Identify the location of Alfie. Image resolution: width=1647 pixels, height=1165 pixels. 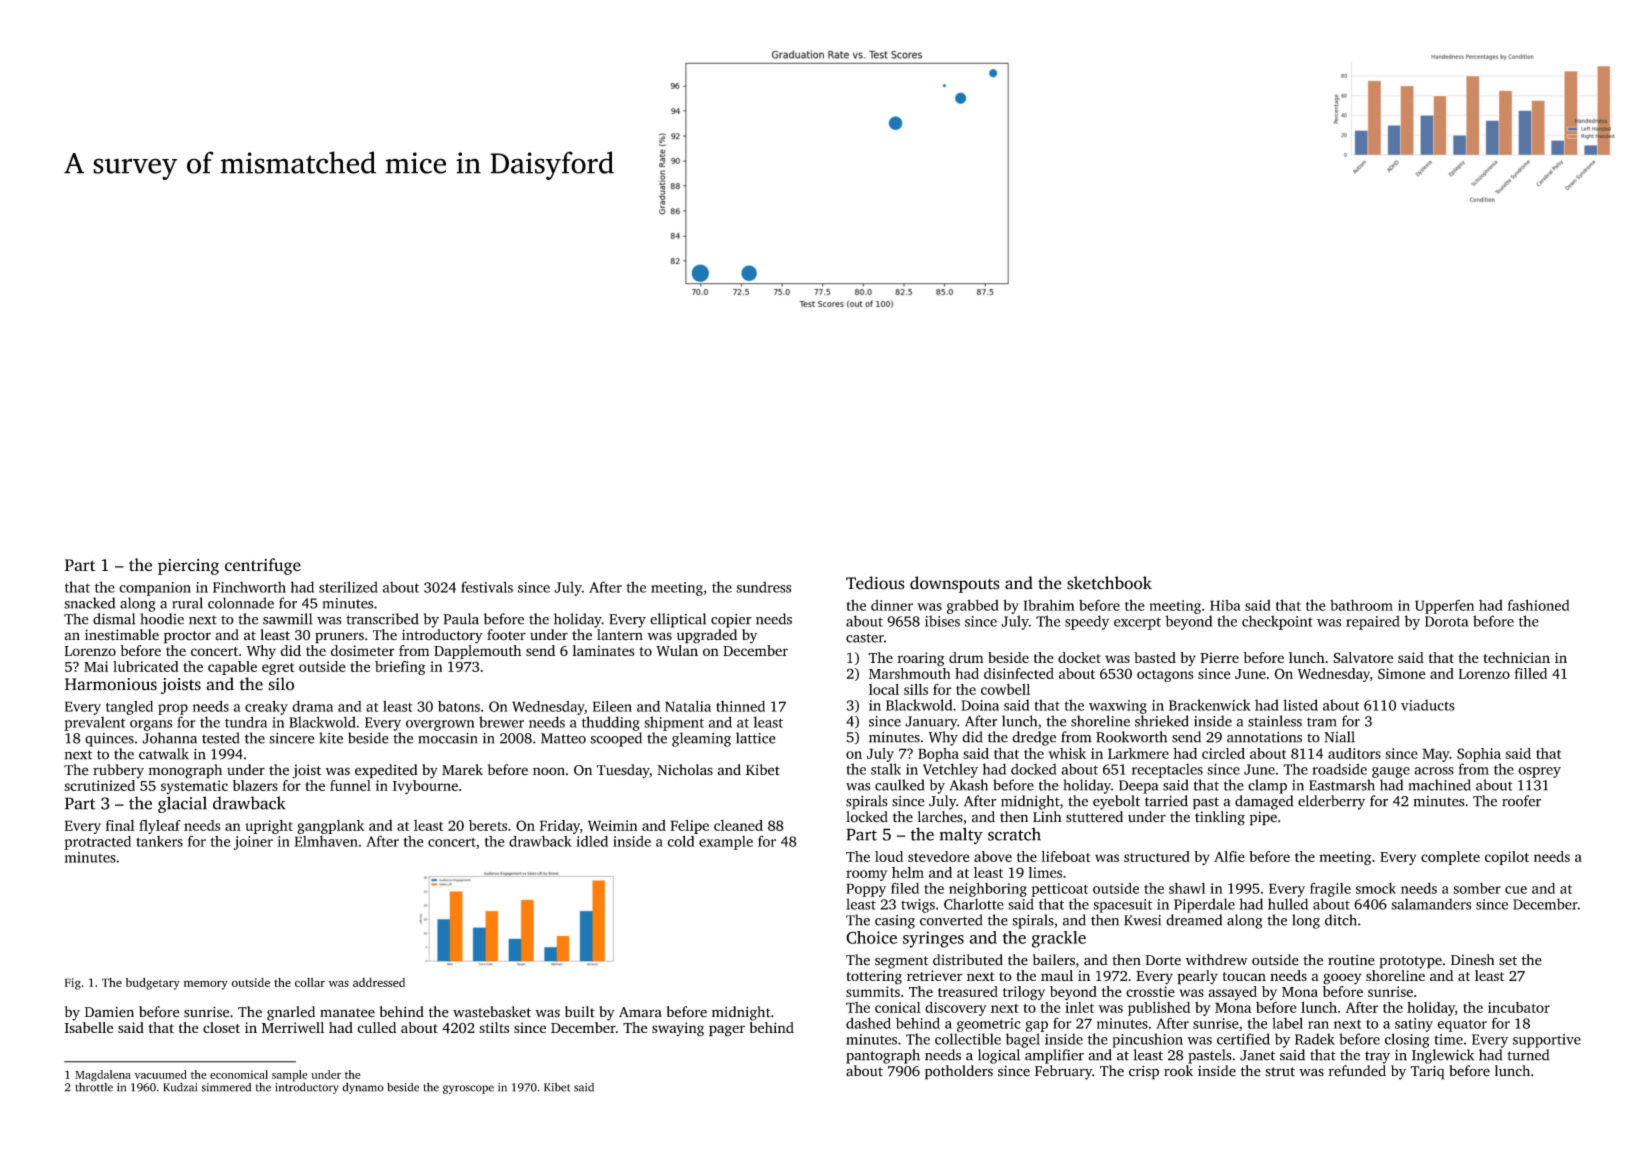
(1229, 856).
